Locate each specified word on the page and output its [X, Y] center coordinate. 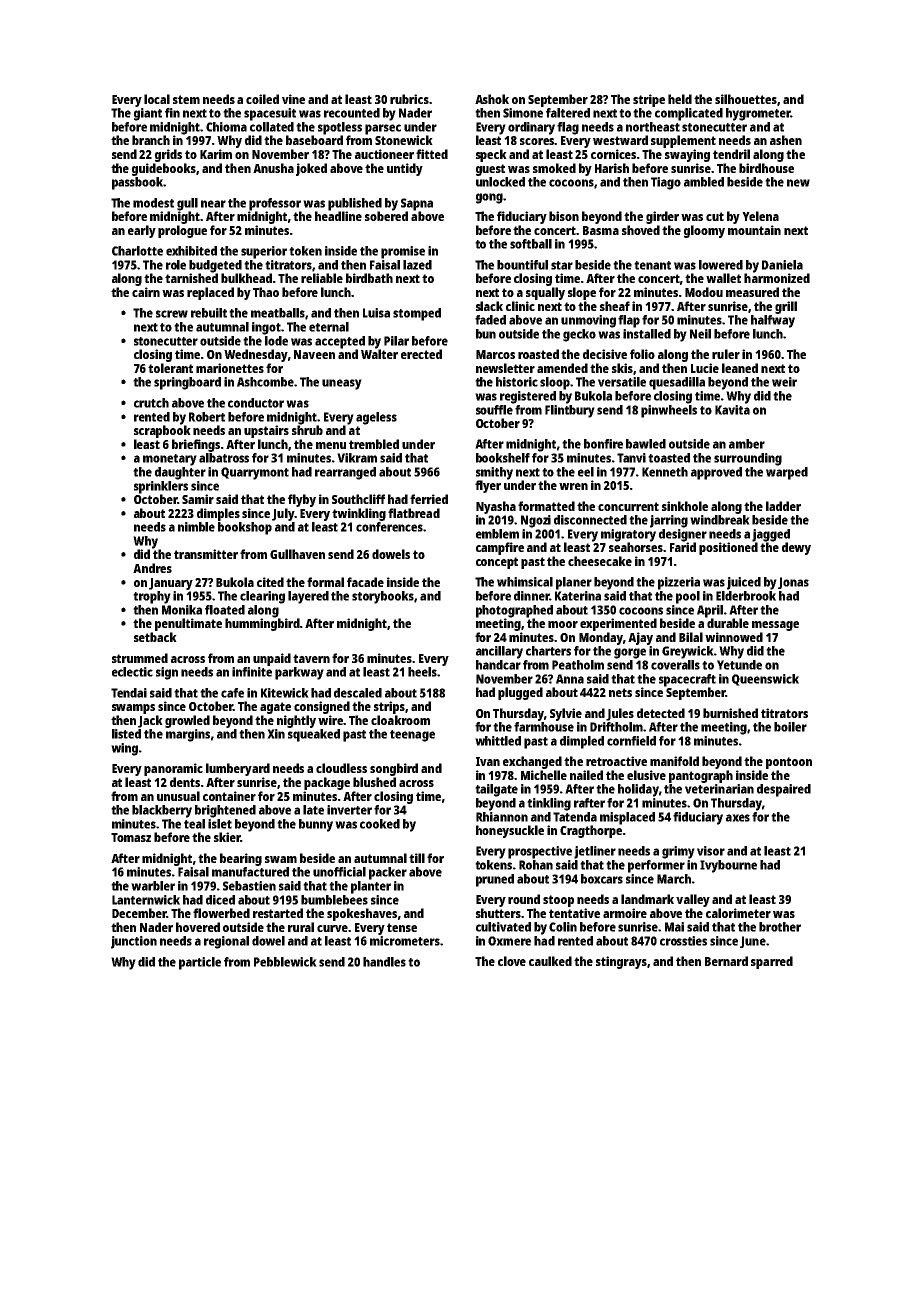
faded [490, 320]
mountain [754, 230]
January [171, 584]
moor [563, 624]
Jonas [793, 583]
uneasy [342, 384]
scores [537, 141]
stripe [649, 100]
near [213, 204]
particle [200, 963]
